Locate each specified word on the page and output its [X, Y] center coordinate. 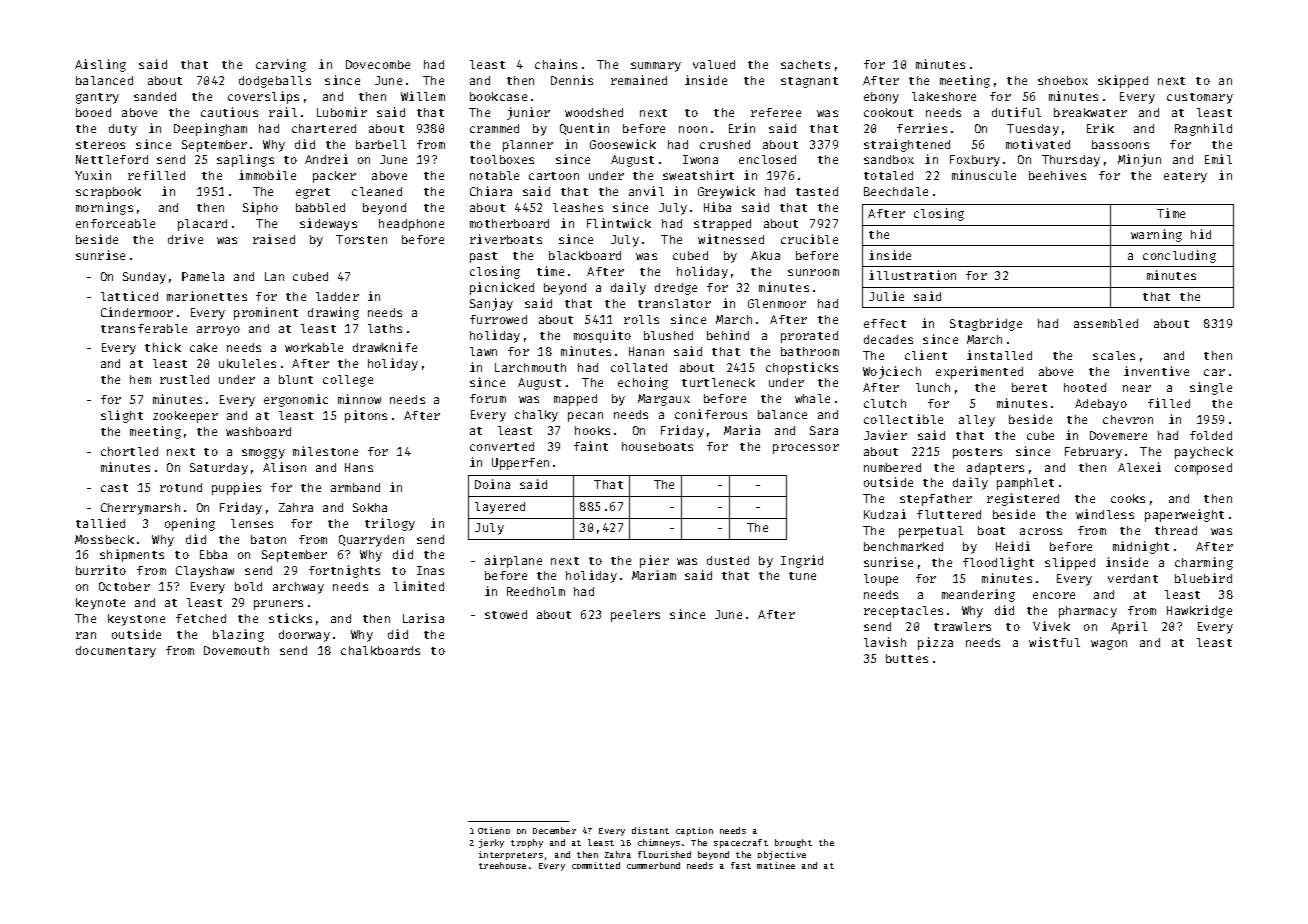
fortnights [344, 571]
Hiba [717, 207]
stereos [100, 145]
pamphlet [1025, 484]
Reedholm [536, 591]
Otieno [494, 830]
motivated [1038, 144]
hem [140, 379]
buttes [907, 658]
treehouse [502, 865]
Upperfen [520, 464]
